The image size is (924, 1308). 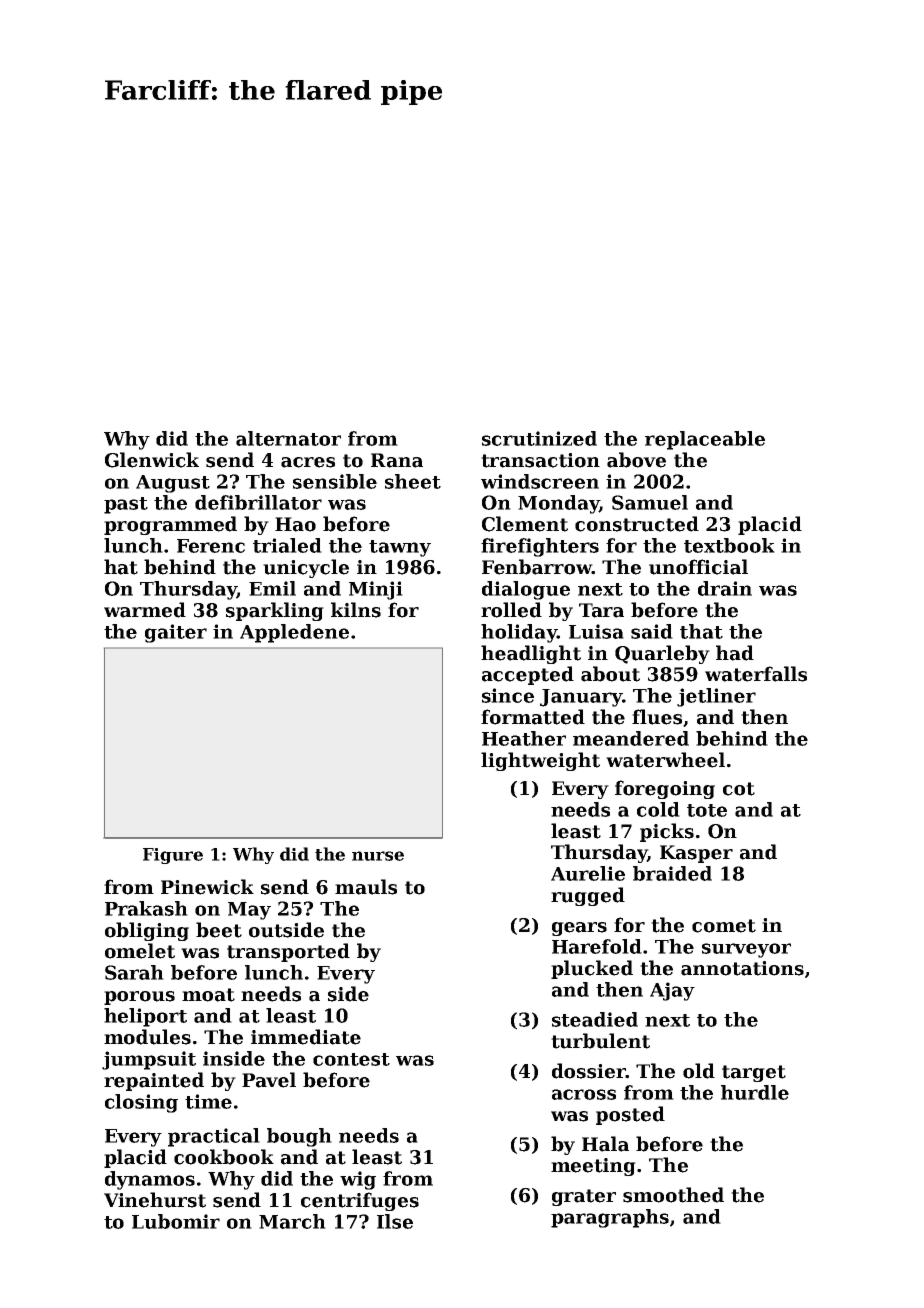 I want to click on scrutinized, so click(x=539, y=438).
